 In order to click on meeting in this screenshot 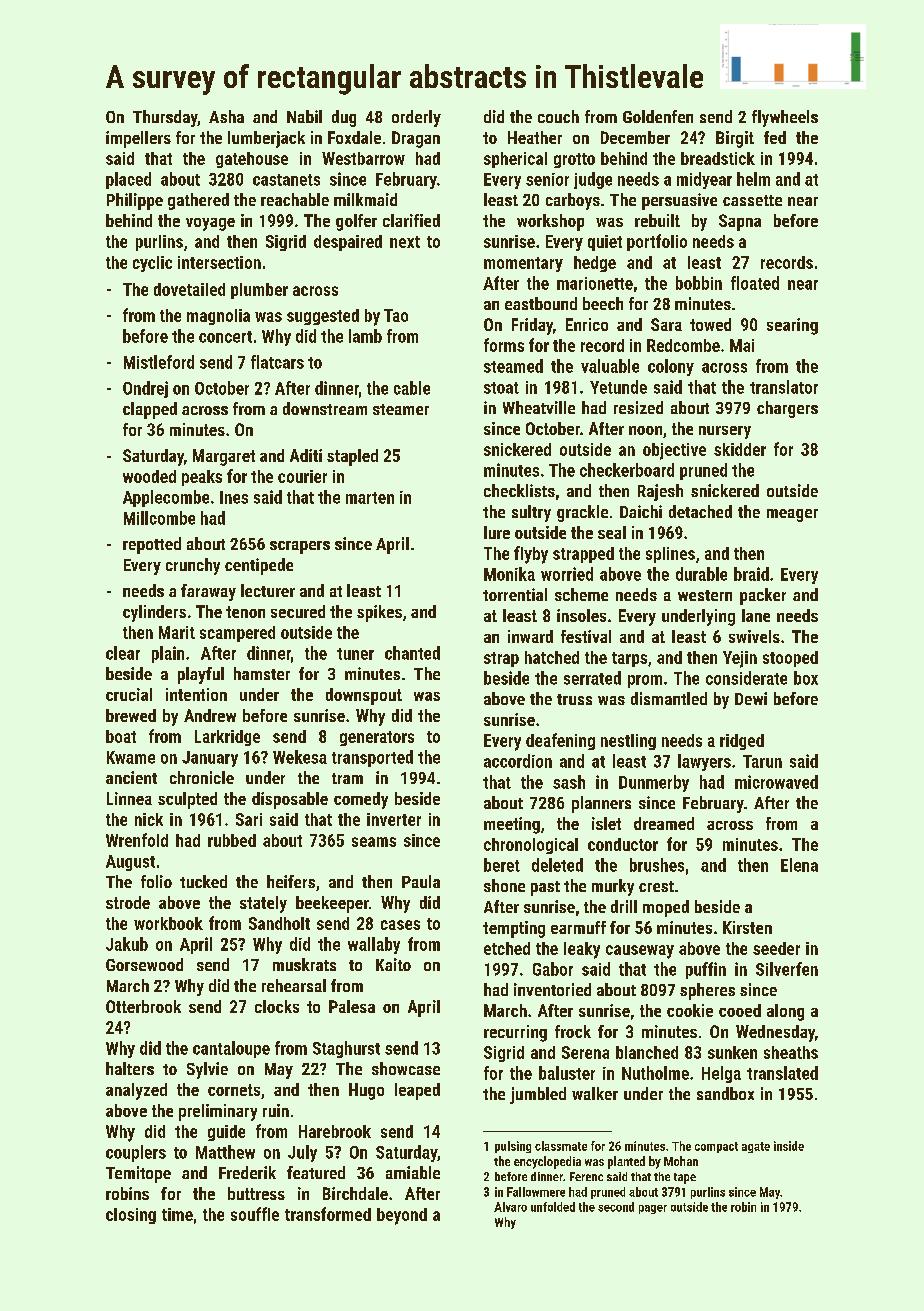, I will do `click(512, 825)`.
